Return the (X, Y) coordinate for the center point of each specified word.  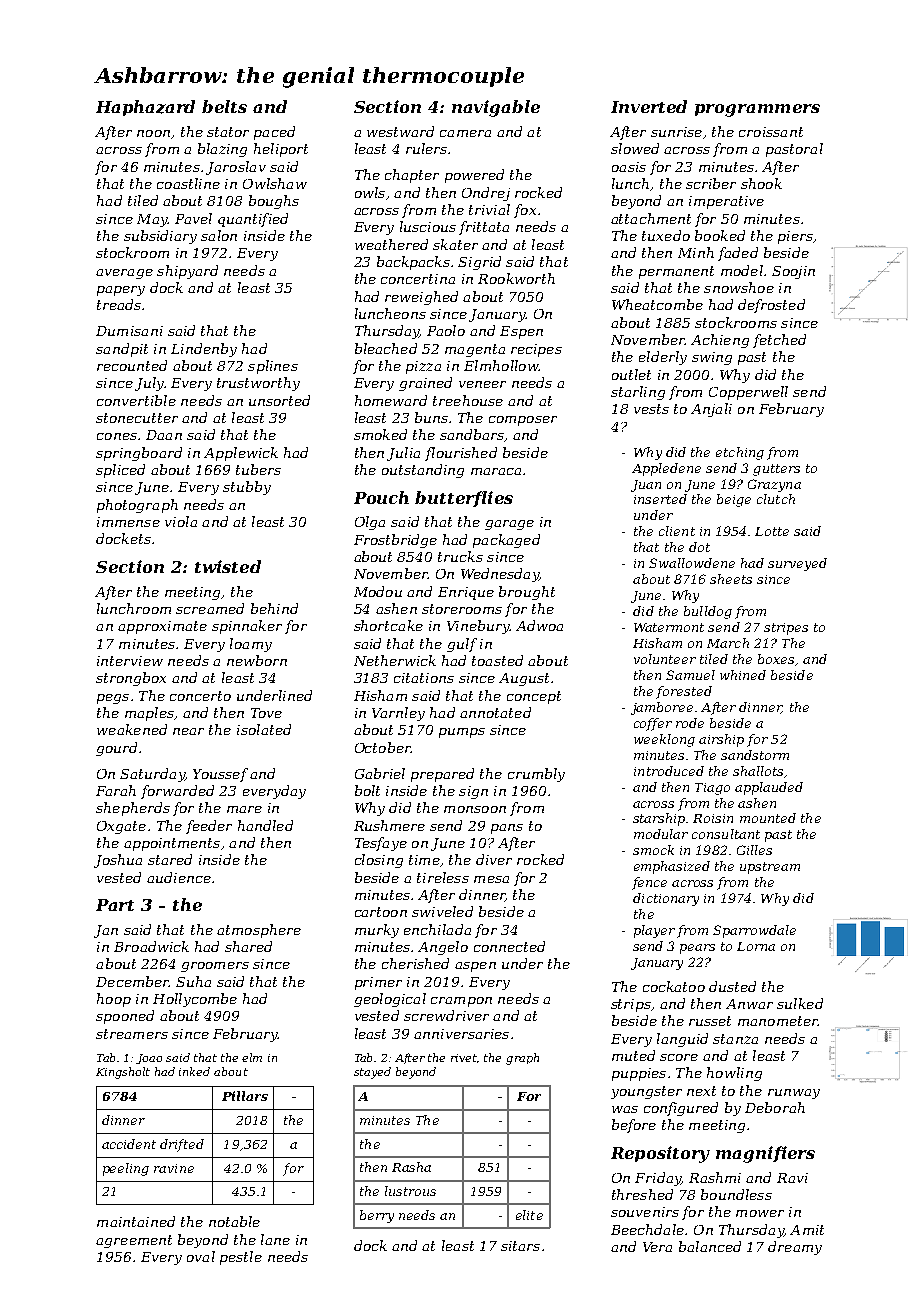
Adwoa (539, 625)
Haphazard (145, 108)
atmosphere (259, 931)
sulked (800, 1003)
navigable (496, 108)
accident (129, 1144)
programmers (757, 110)
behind (274, 608)
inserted (660, 499)
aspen (475, 967)
